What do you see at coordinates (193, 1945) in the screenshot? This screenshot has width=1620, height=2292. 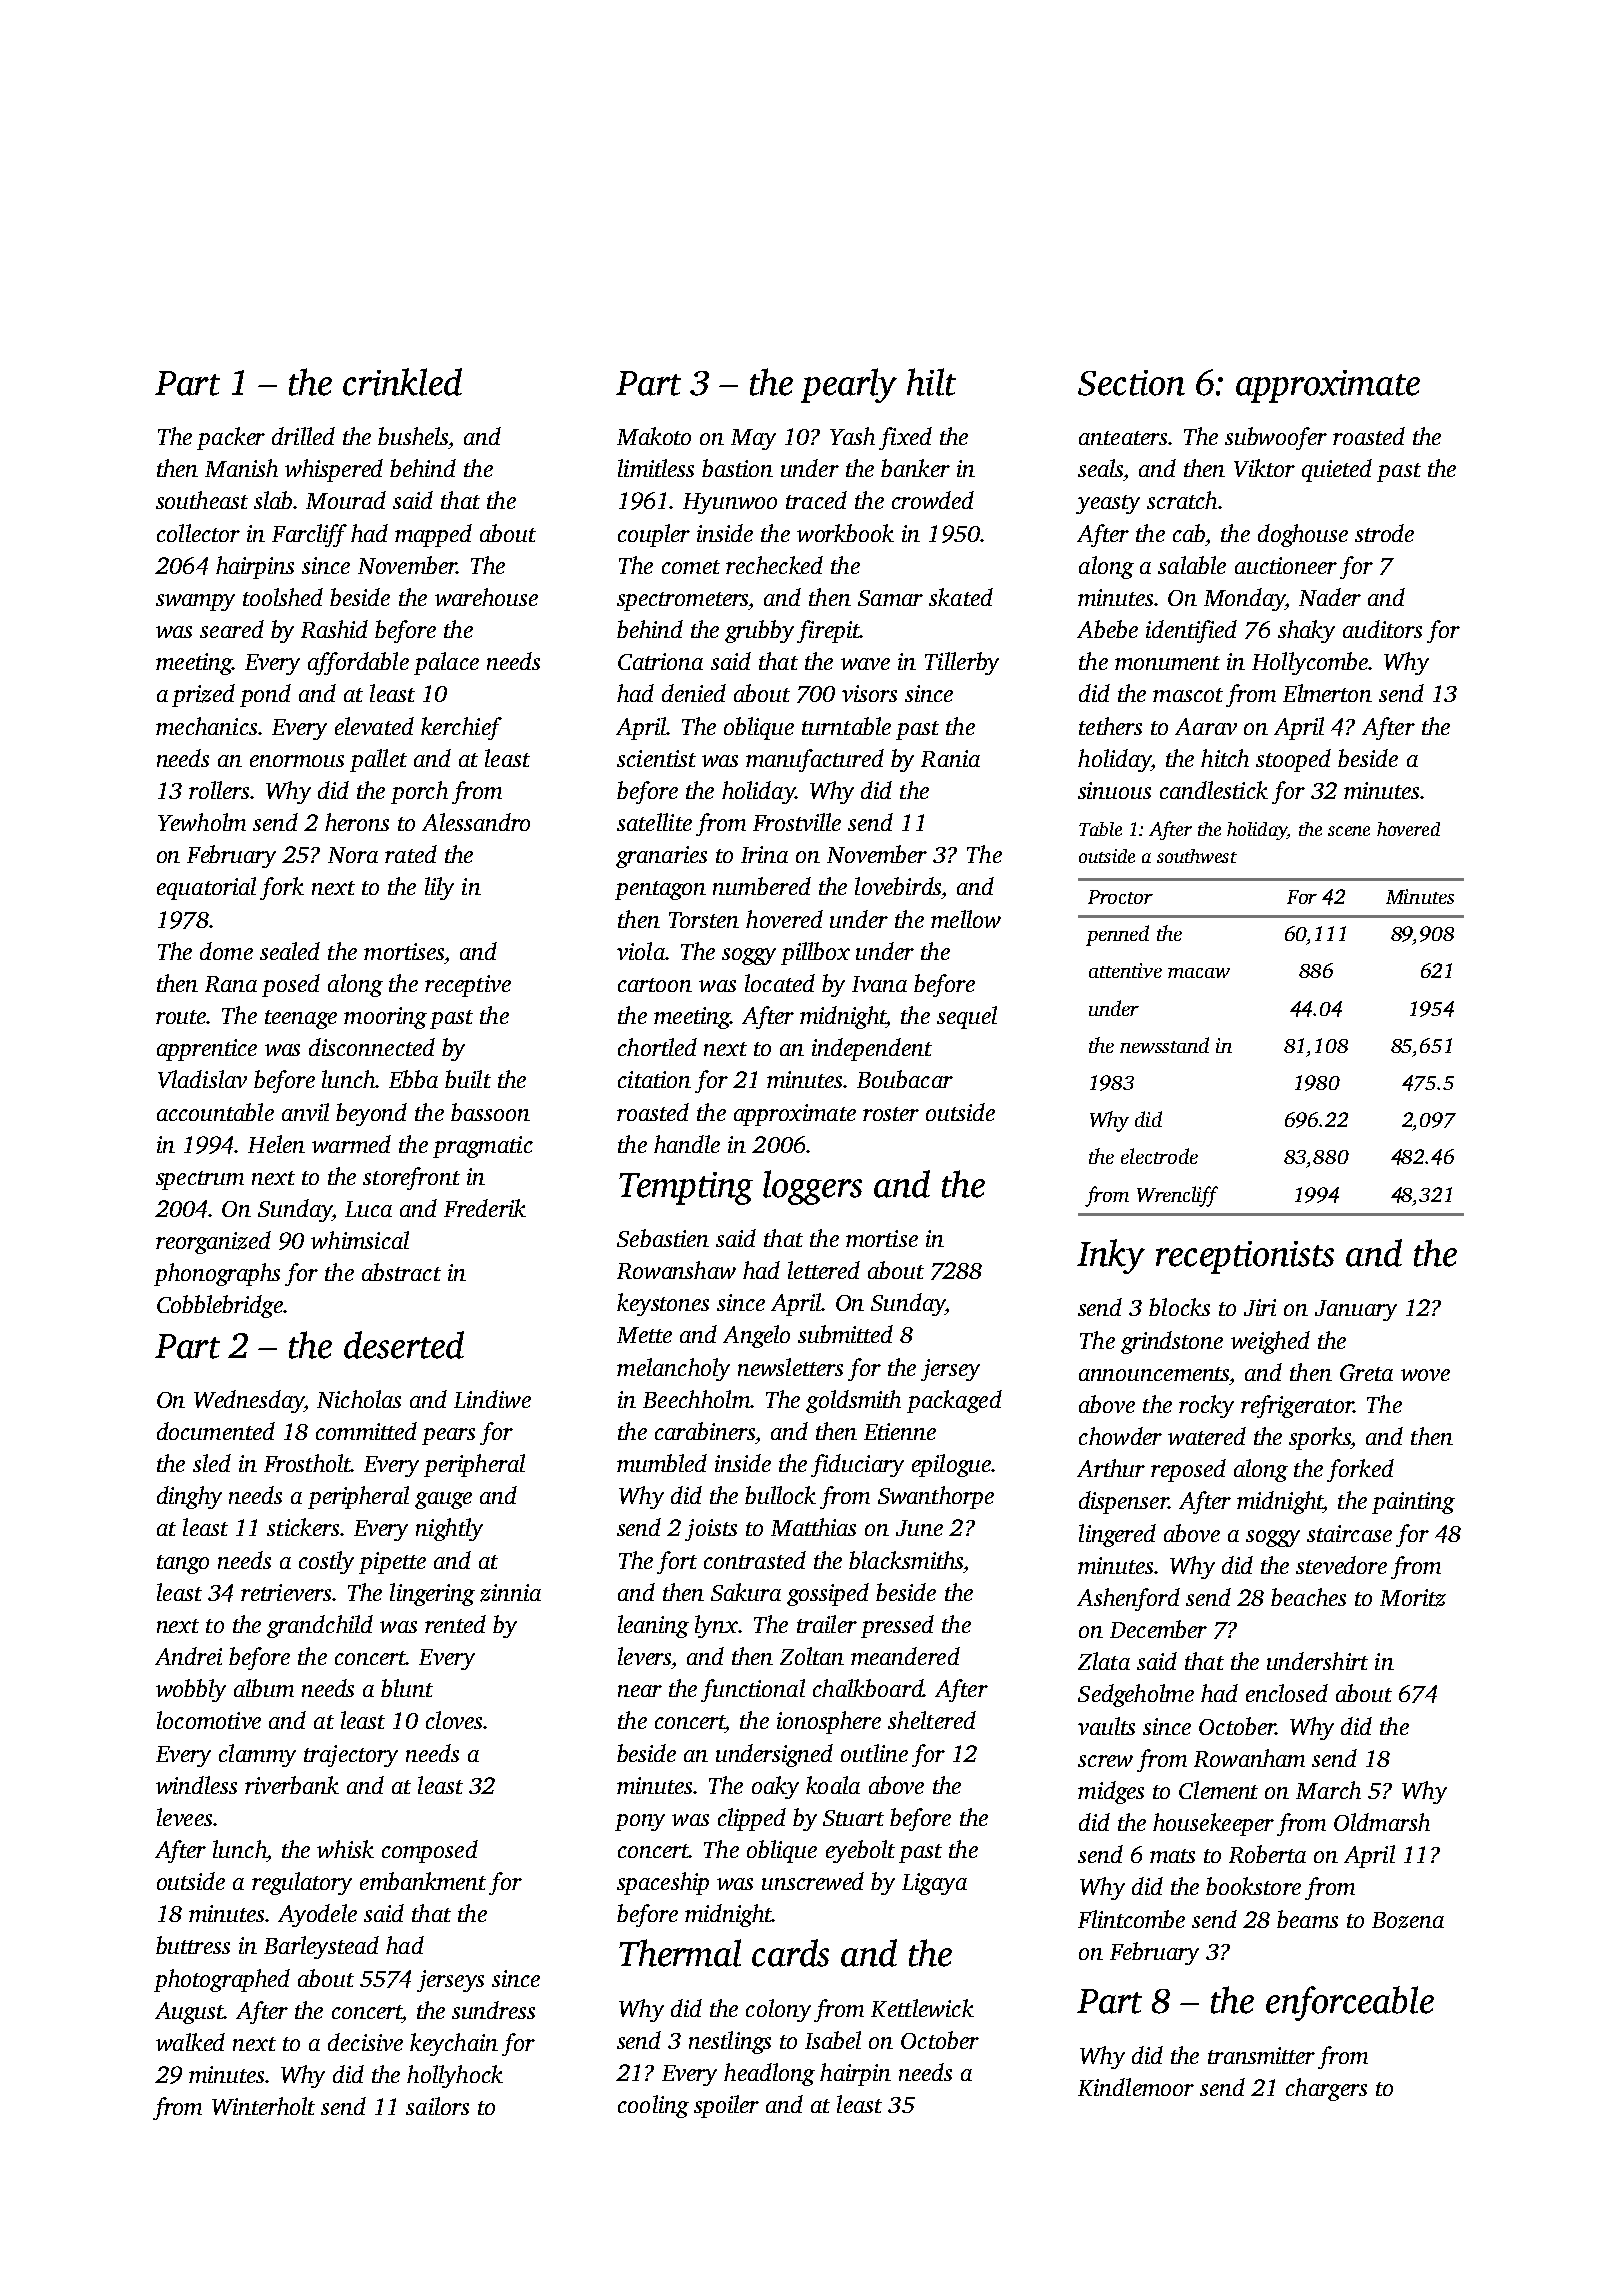 I see `buttress` at bounding box center [193, 1945].
